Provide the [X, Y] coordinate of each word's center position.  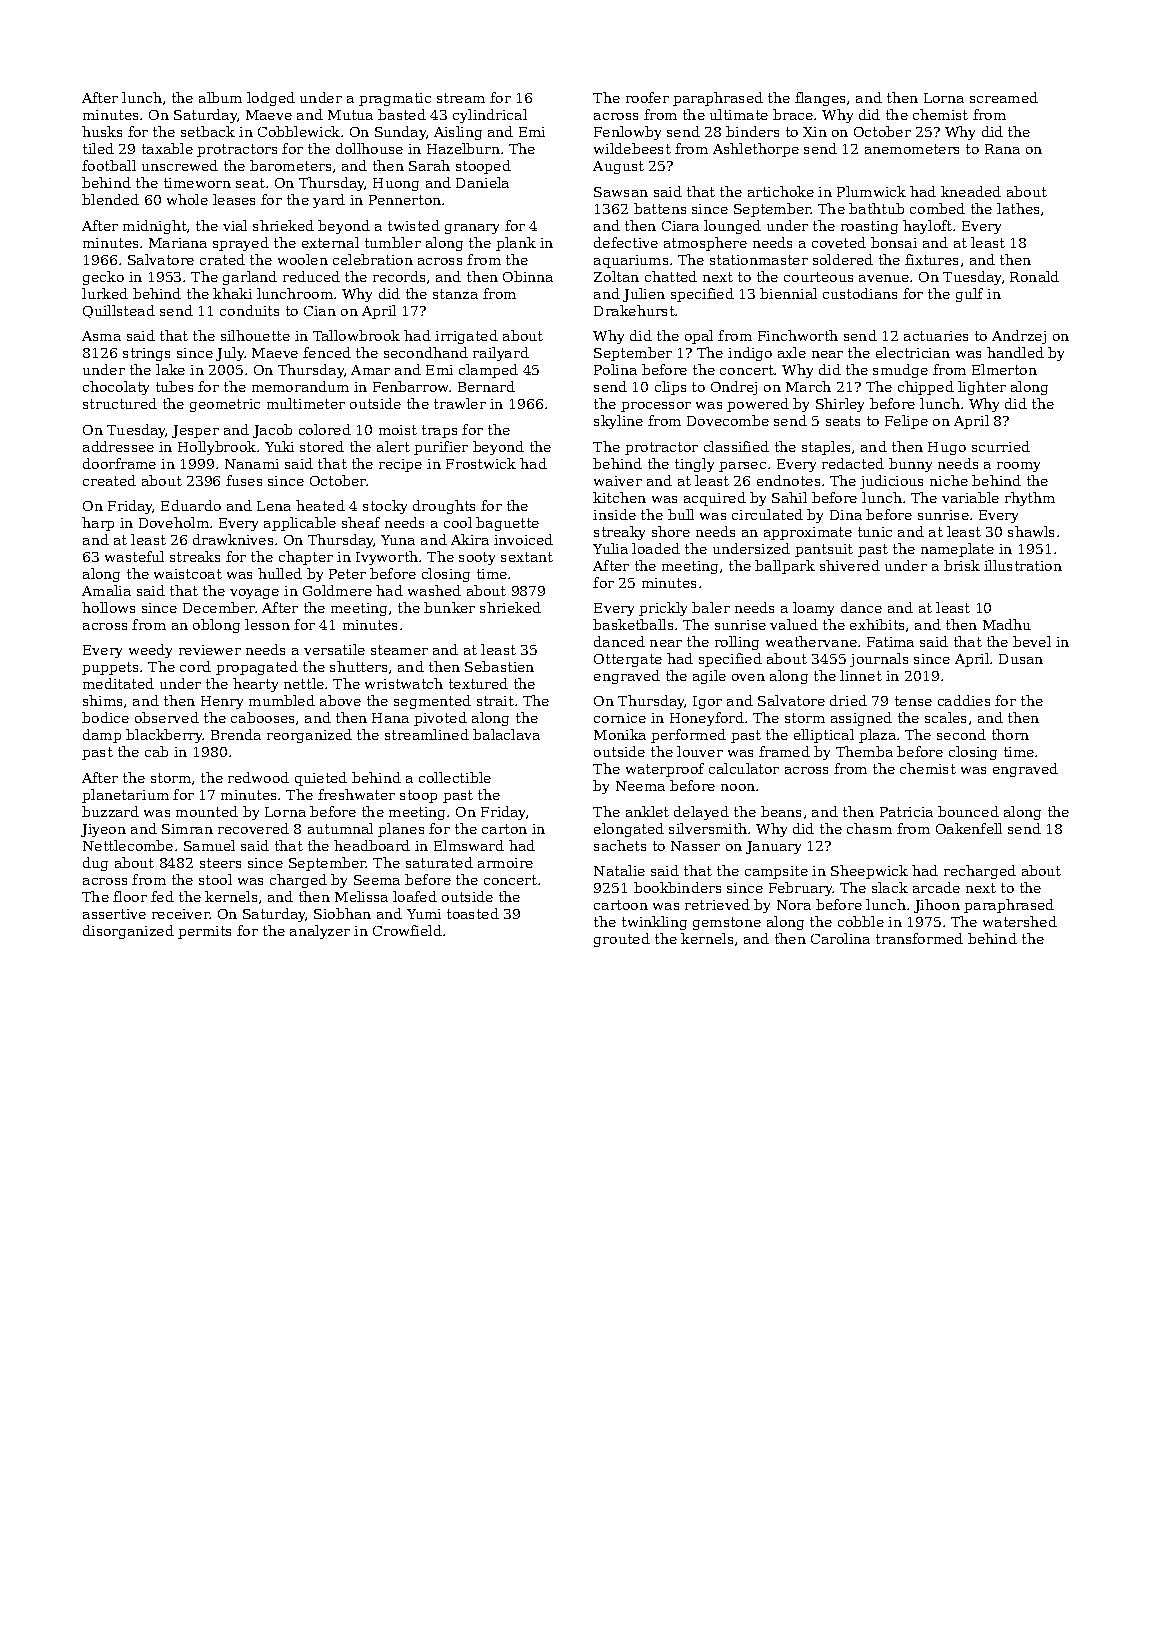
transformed [919, 938]
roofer [647, 97]
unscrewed [180, 165]
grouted [622, 940]
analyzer [320, 932]
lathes [1018, 208]
